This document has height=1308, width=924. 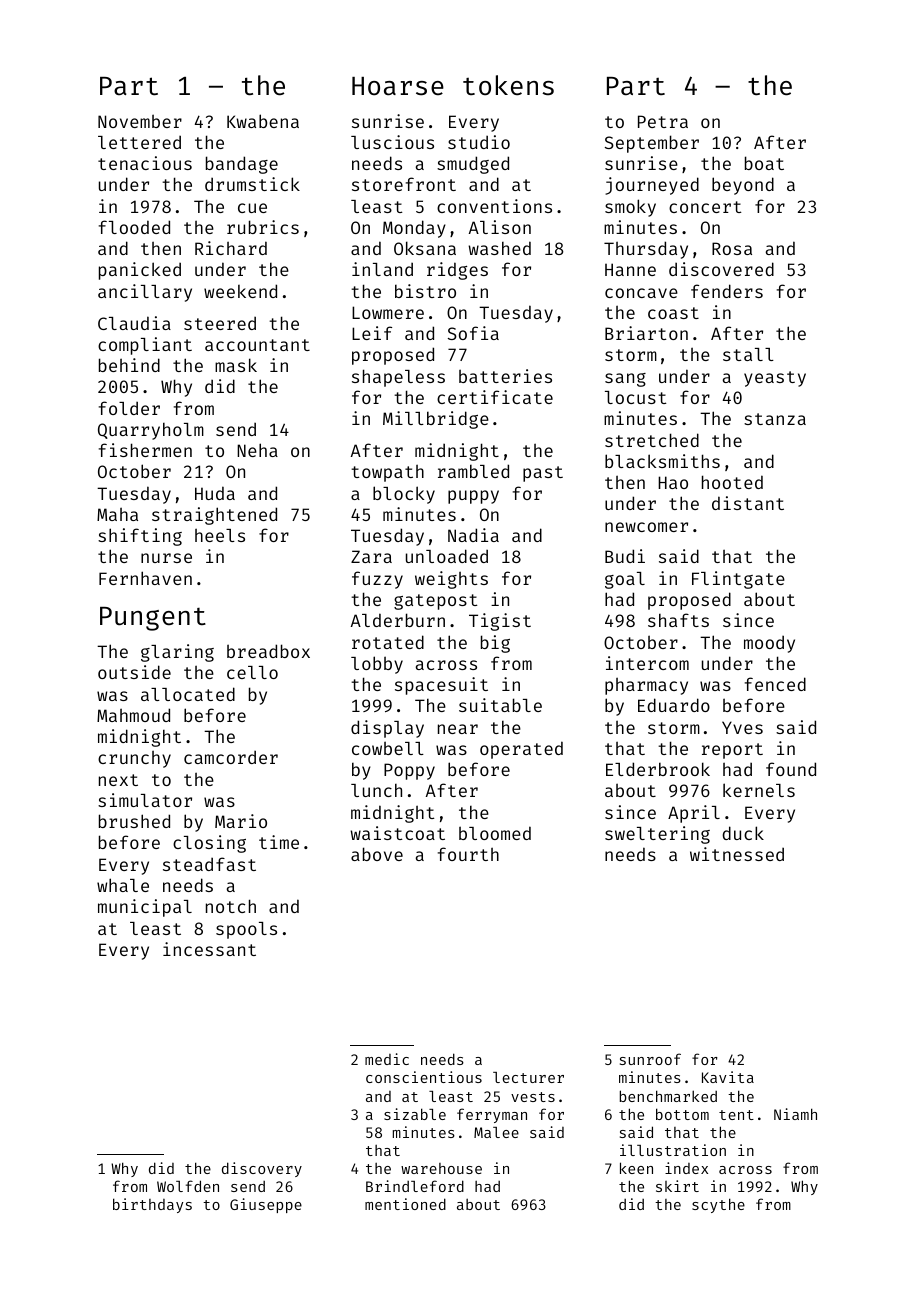 I want to click on warehouse, so click(x=441, y=1168).
